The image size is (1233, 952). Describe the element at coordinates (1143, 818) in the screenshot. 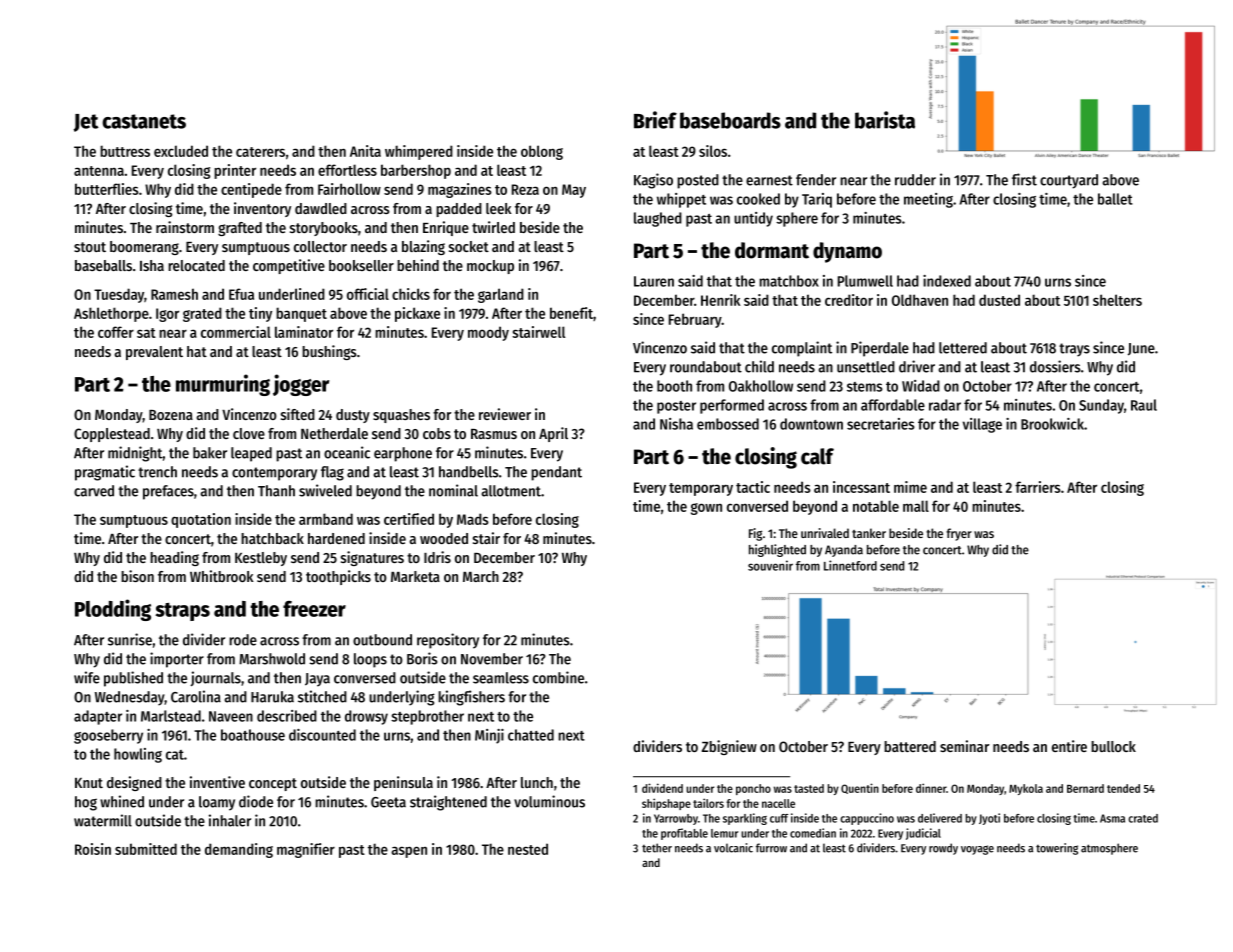

I see `crated` at that location.
